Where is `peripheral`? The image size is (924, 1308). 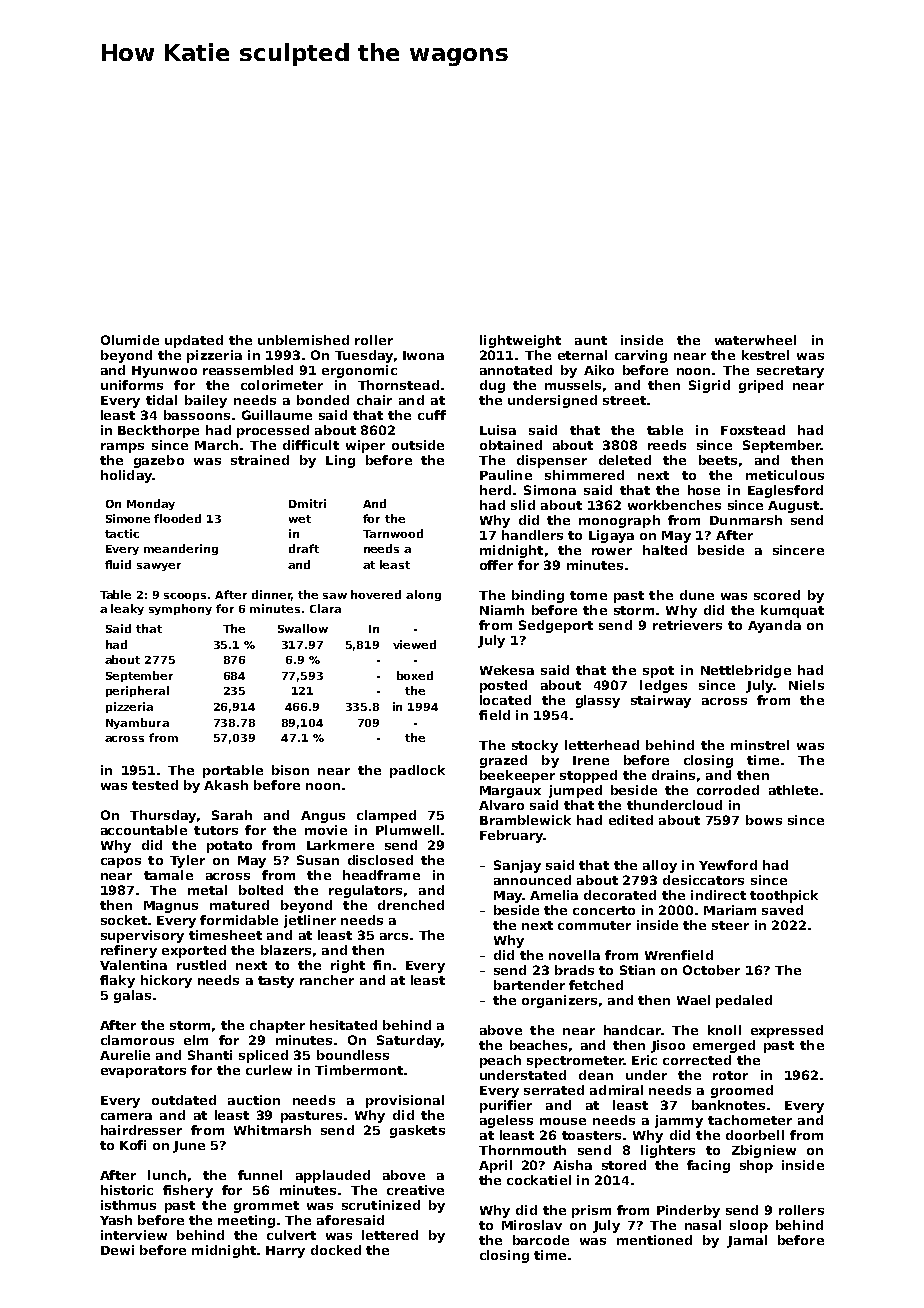 peripheral is located at coordinates (137, 691).
